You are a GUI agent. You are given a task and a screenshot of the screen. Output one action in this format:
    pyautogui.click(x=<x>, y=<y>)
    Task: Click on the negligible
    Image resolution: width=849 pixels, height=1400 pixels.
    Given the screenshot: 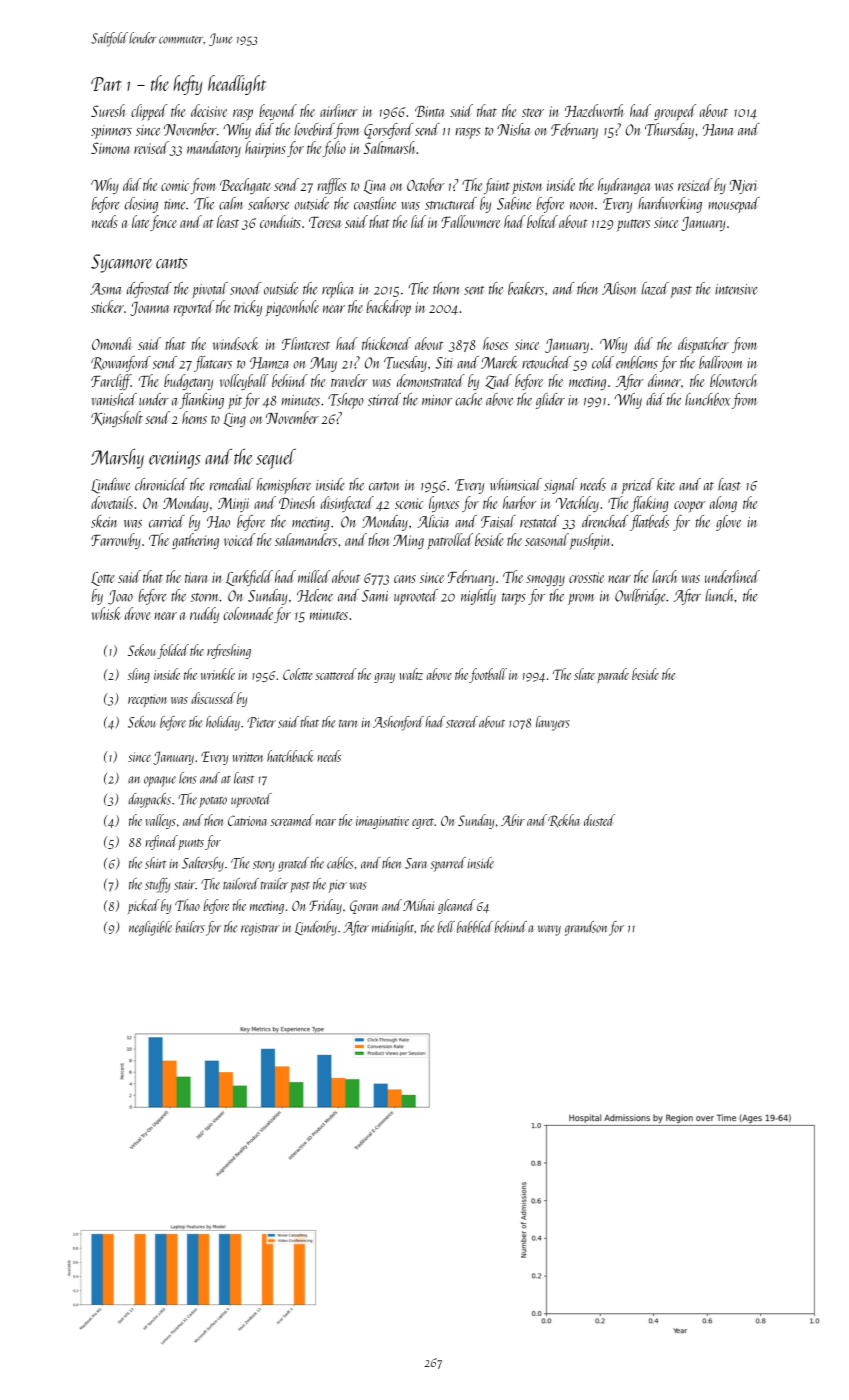 What is the action you would take?
    pyautogui.click(x=150, y=928)
